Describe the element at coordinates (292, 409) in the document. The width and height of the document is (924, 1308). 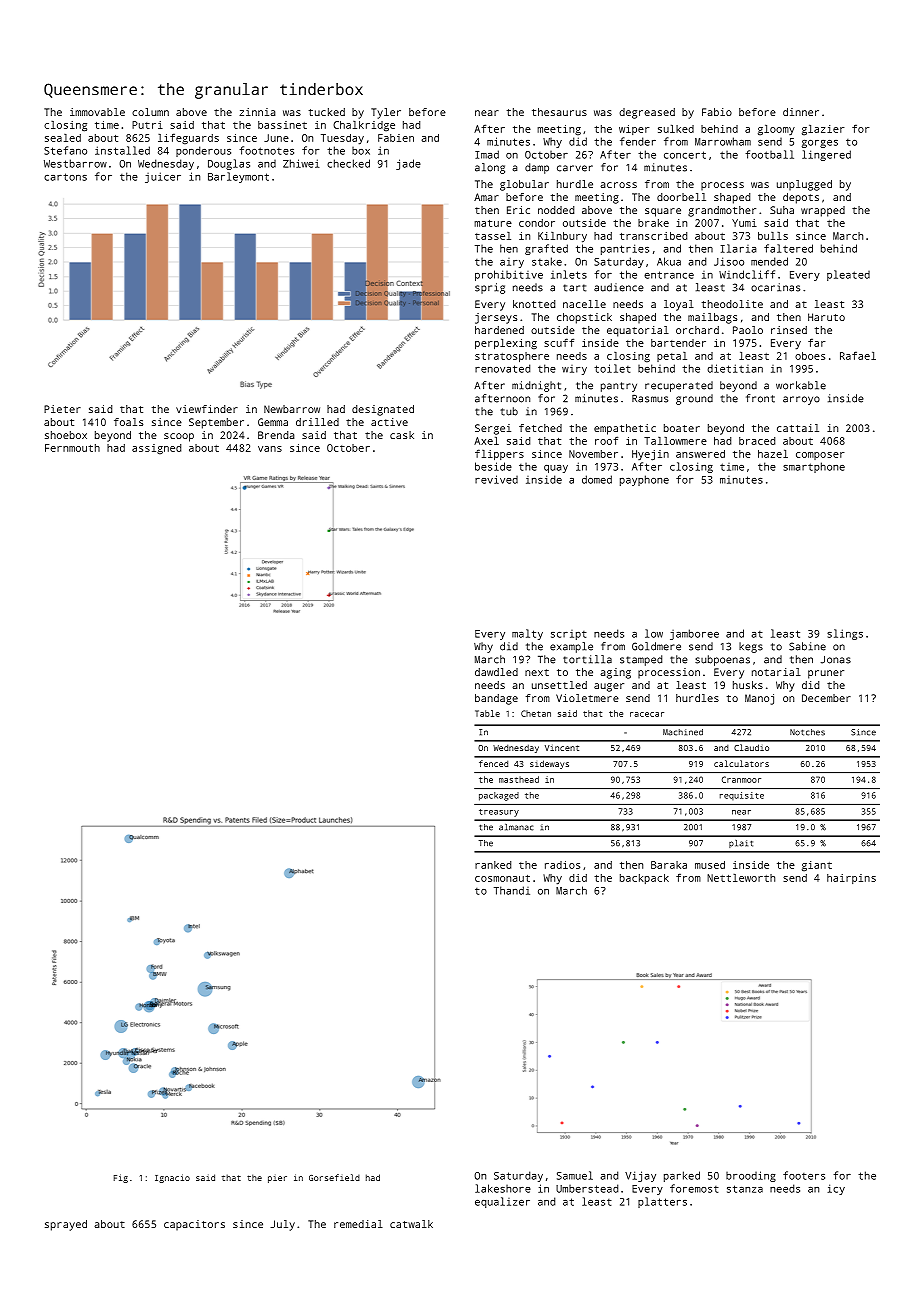
I see `Newbarrow` at that location.
